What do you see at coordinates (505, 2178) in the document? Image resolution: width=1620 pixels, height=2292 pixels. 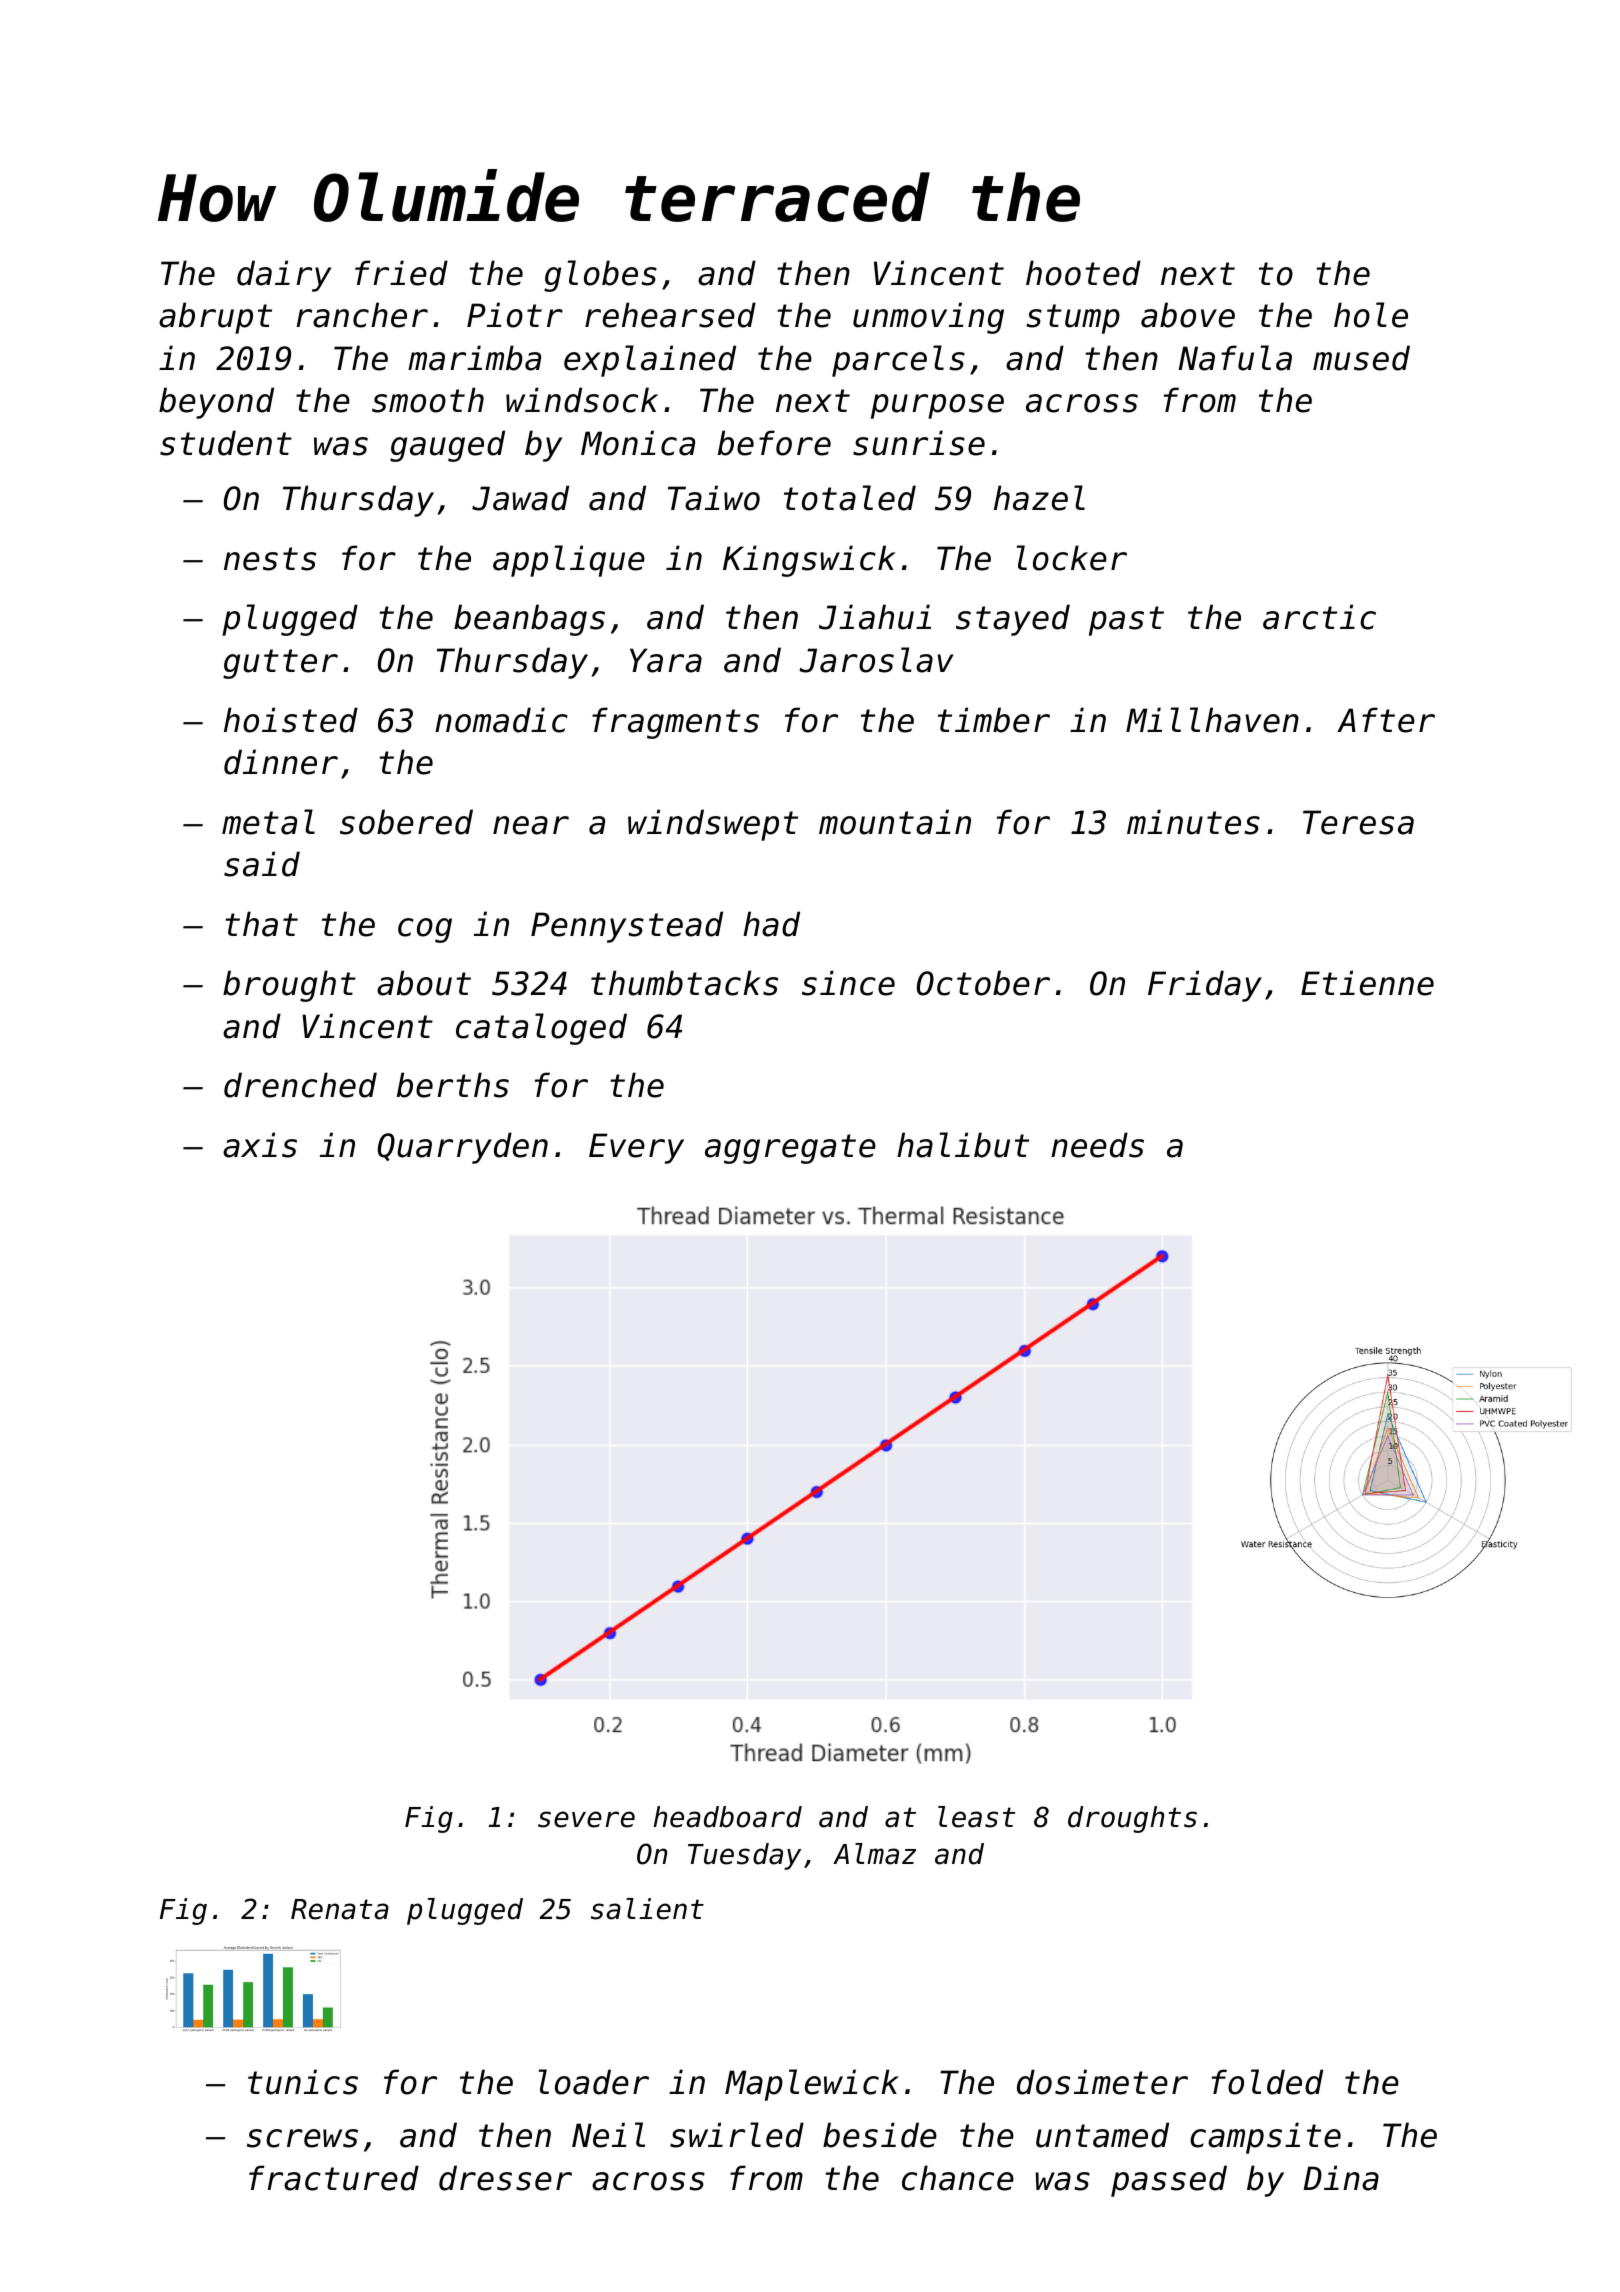 I see `dresser` at bounding box center [505, 2178].
